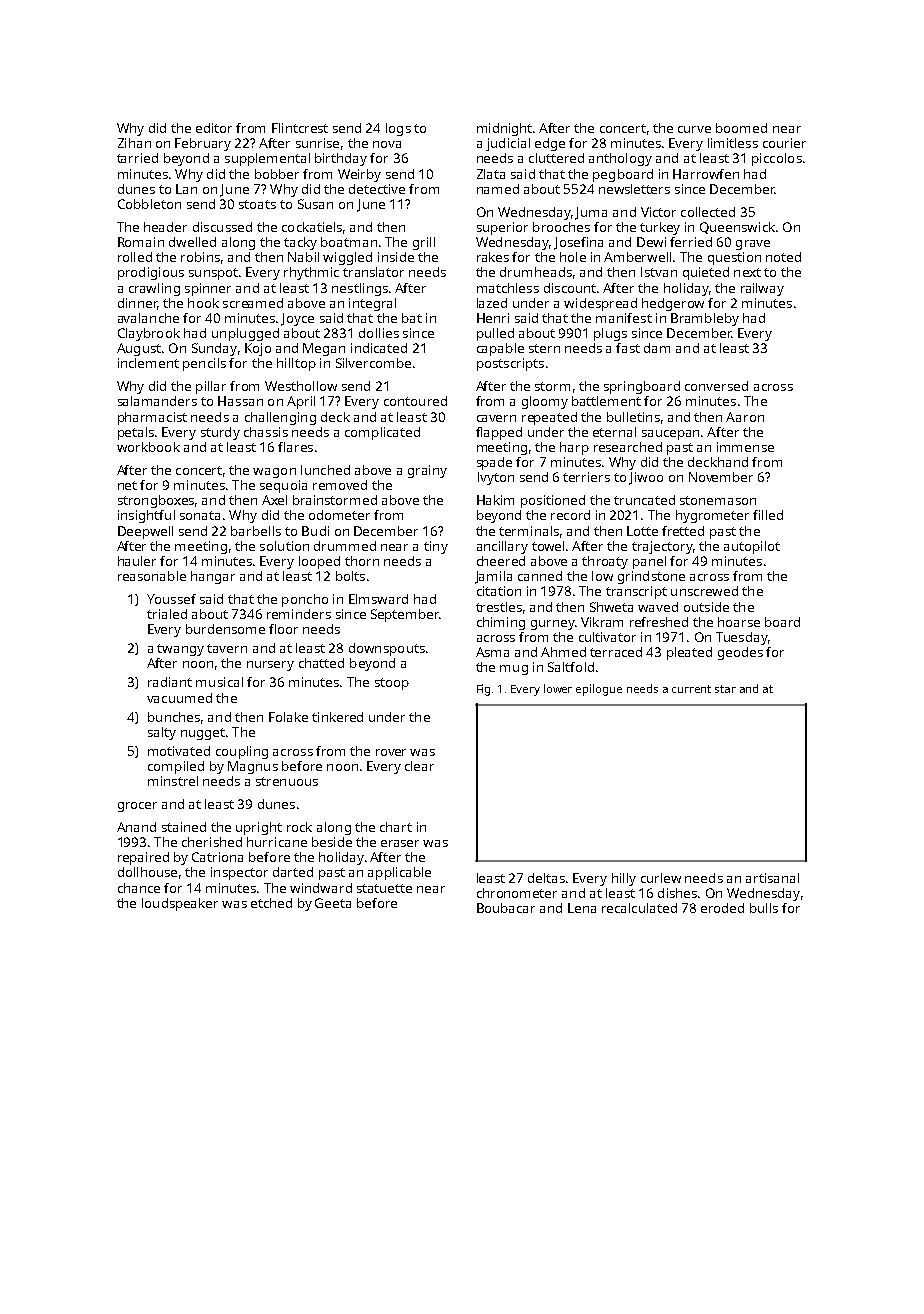  Describe the element at coordinates (739, 622) in the screenshot. I see `hoarse` at that location.
